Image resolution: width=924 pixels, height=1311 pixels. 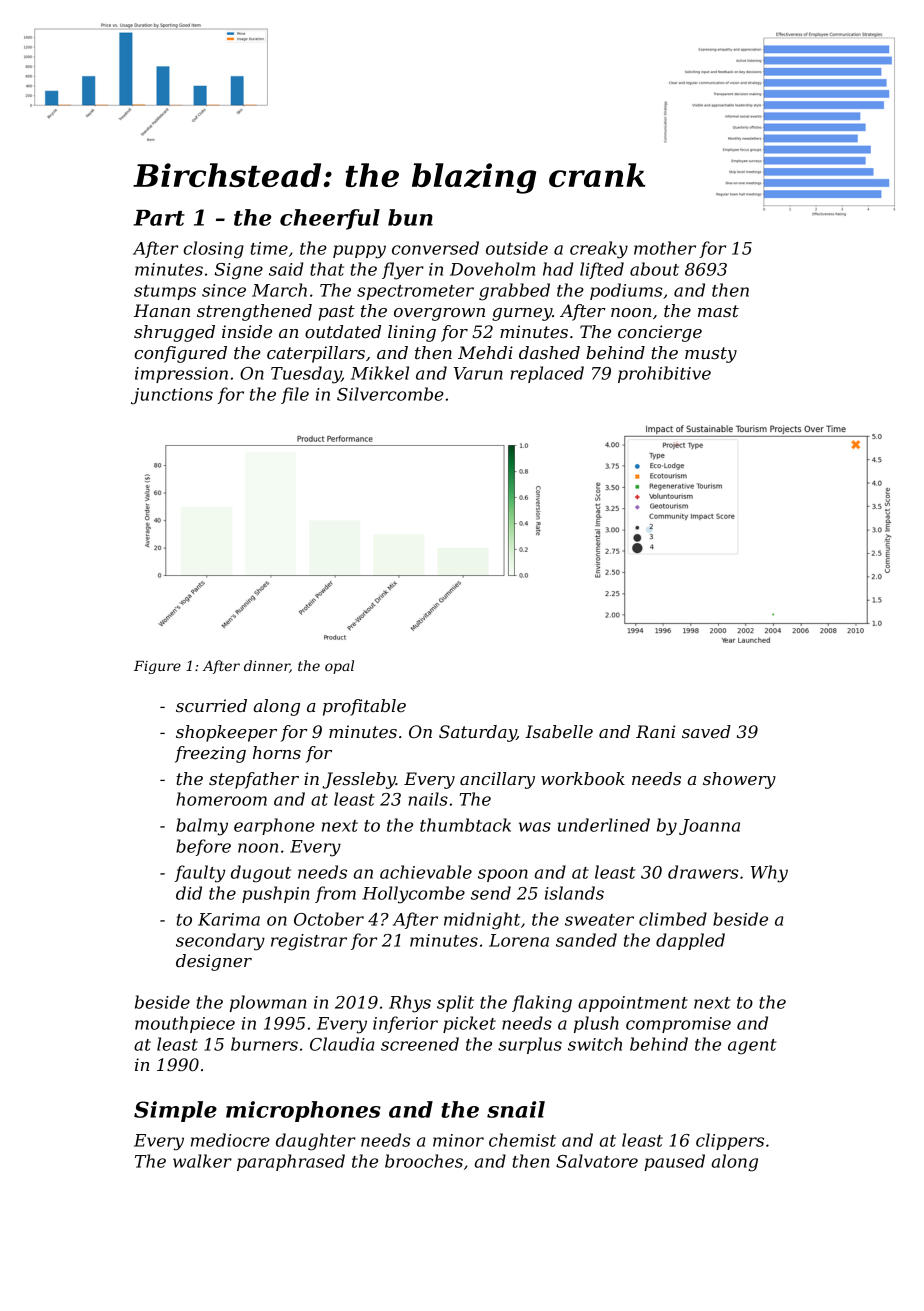 I want to click on mouthpiece, so click(x=185, y=1024).
